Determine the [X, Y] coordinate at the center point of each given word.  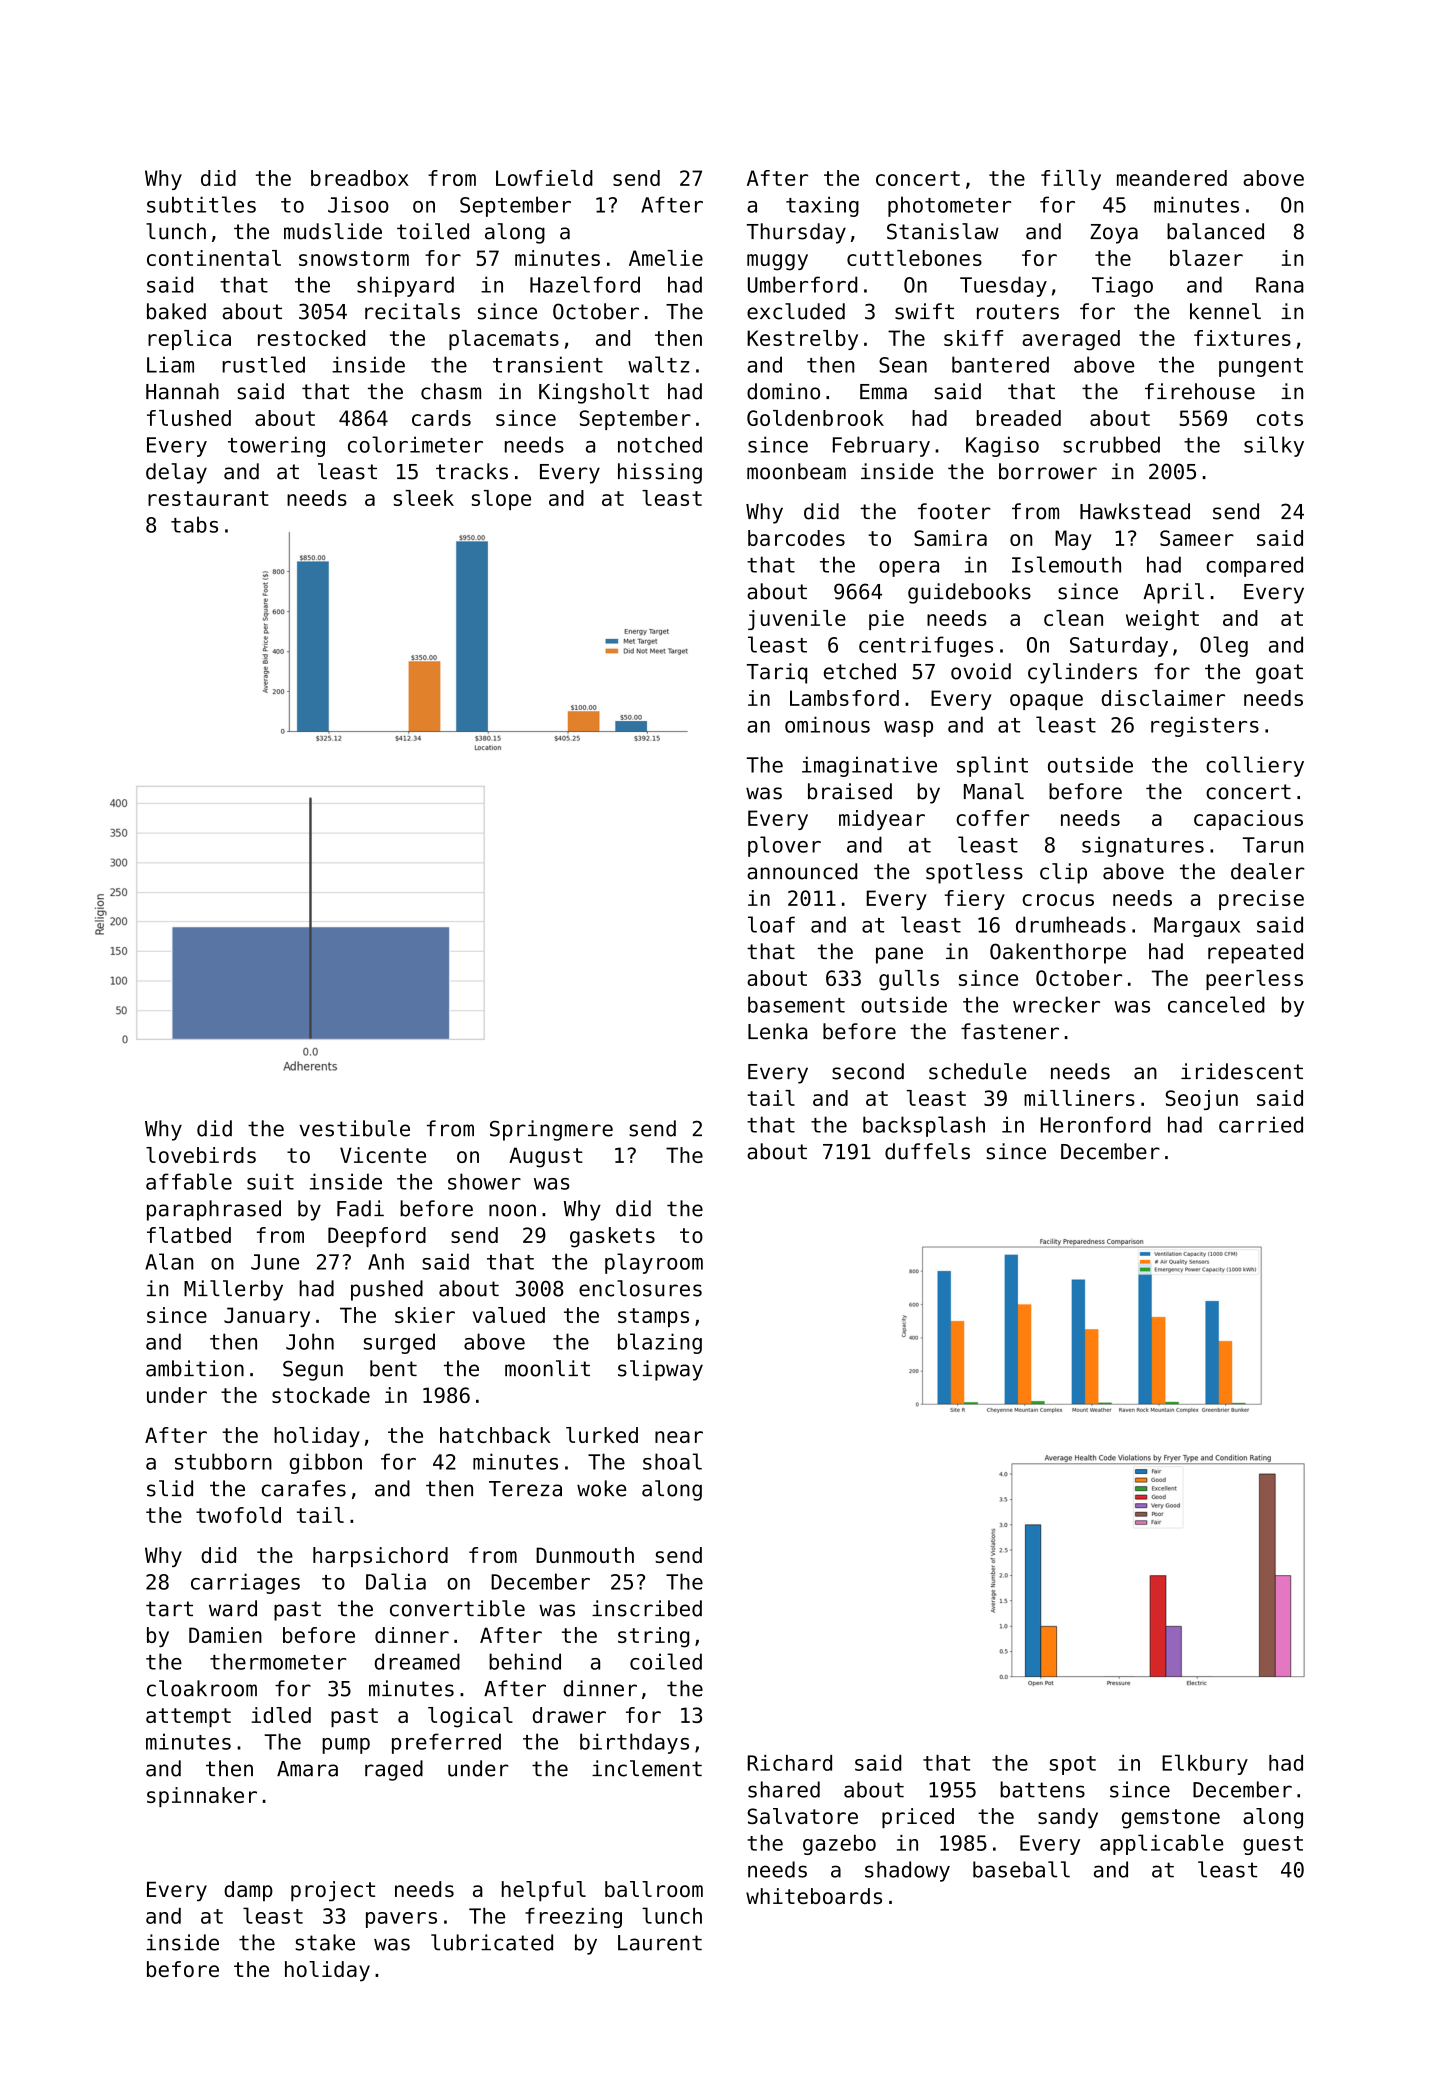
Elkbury [1205, 1764]
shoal [672, 1461]
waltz [658, 364]
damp [248, 1891]
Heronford [1096, 1124]
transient [548, 364]
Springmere [551, 1130]
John [310, 1341]
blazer [1206, 258]
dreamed [417, 1661]
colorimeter [415, 444]
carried [1261, 1124]
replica [189, 340]
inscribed [647, 1608]
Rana [1280, 285]
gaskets [612, 1237]
